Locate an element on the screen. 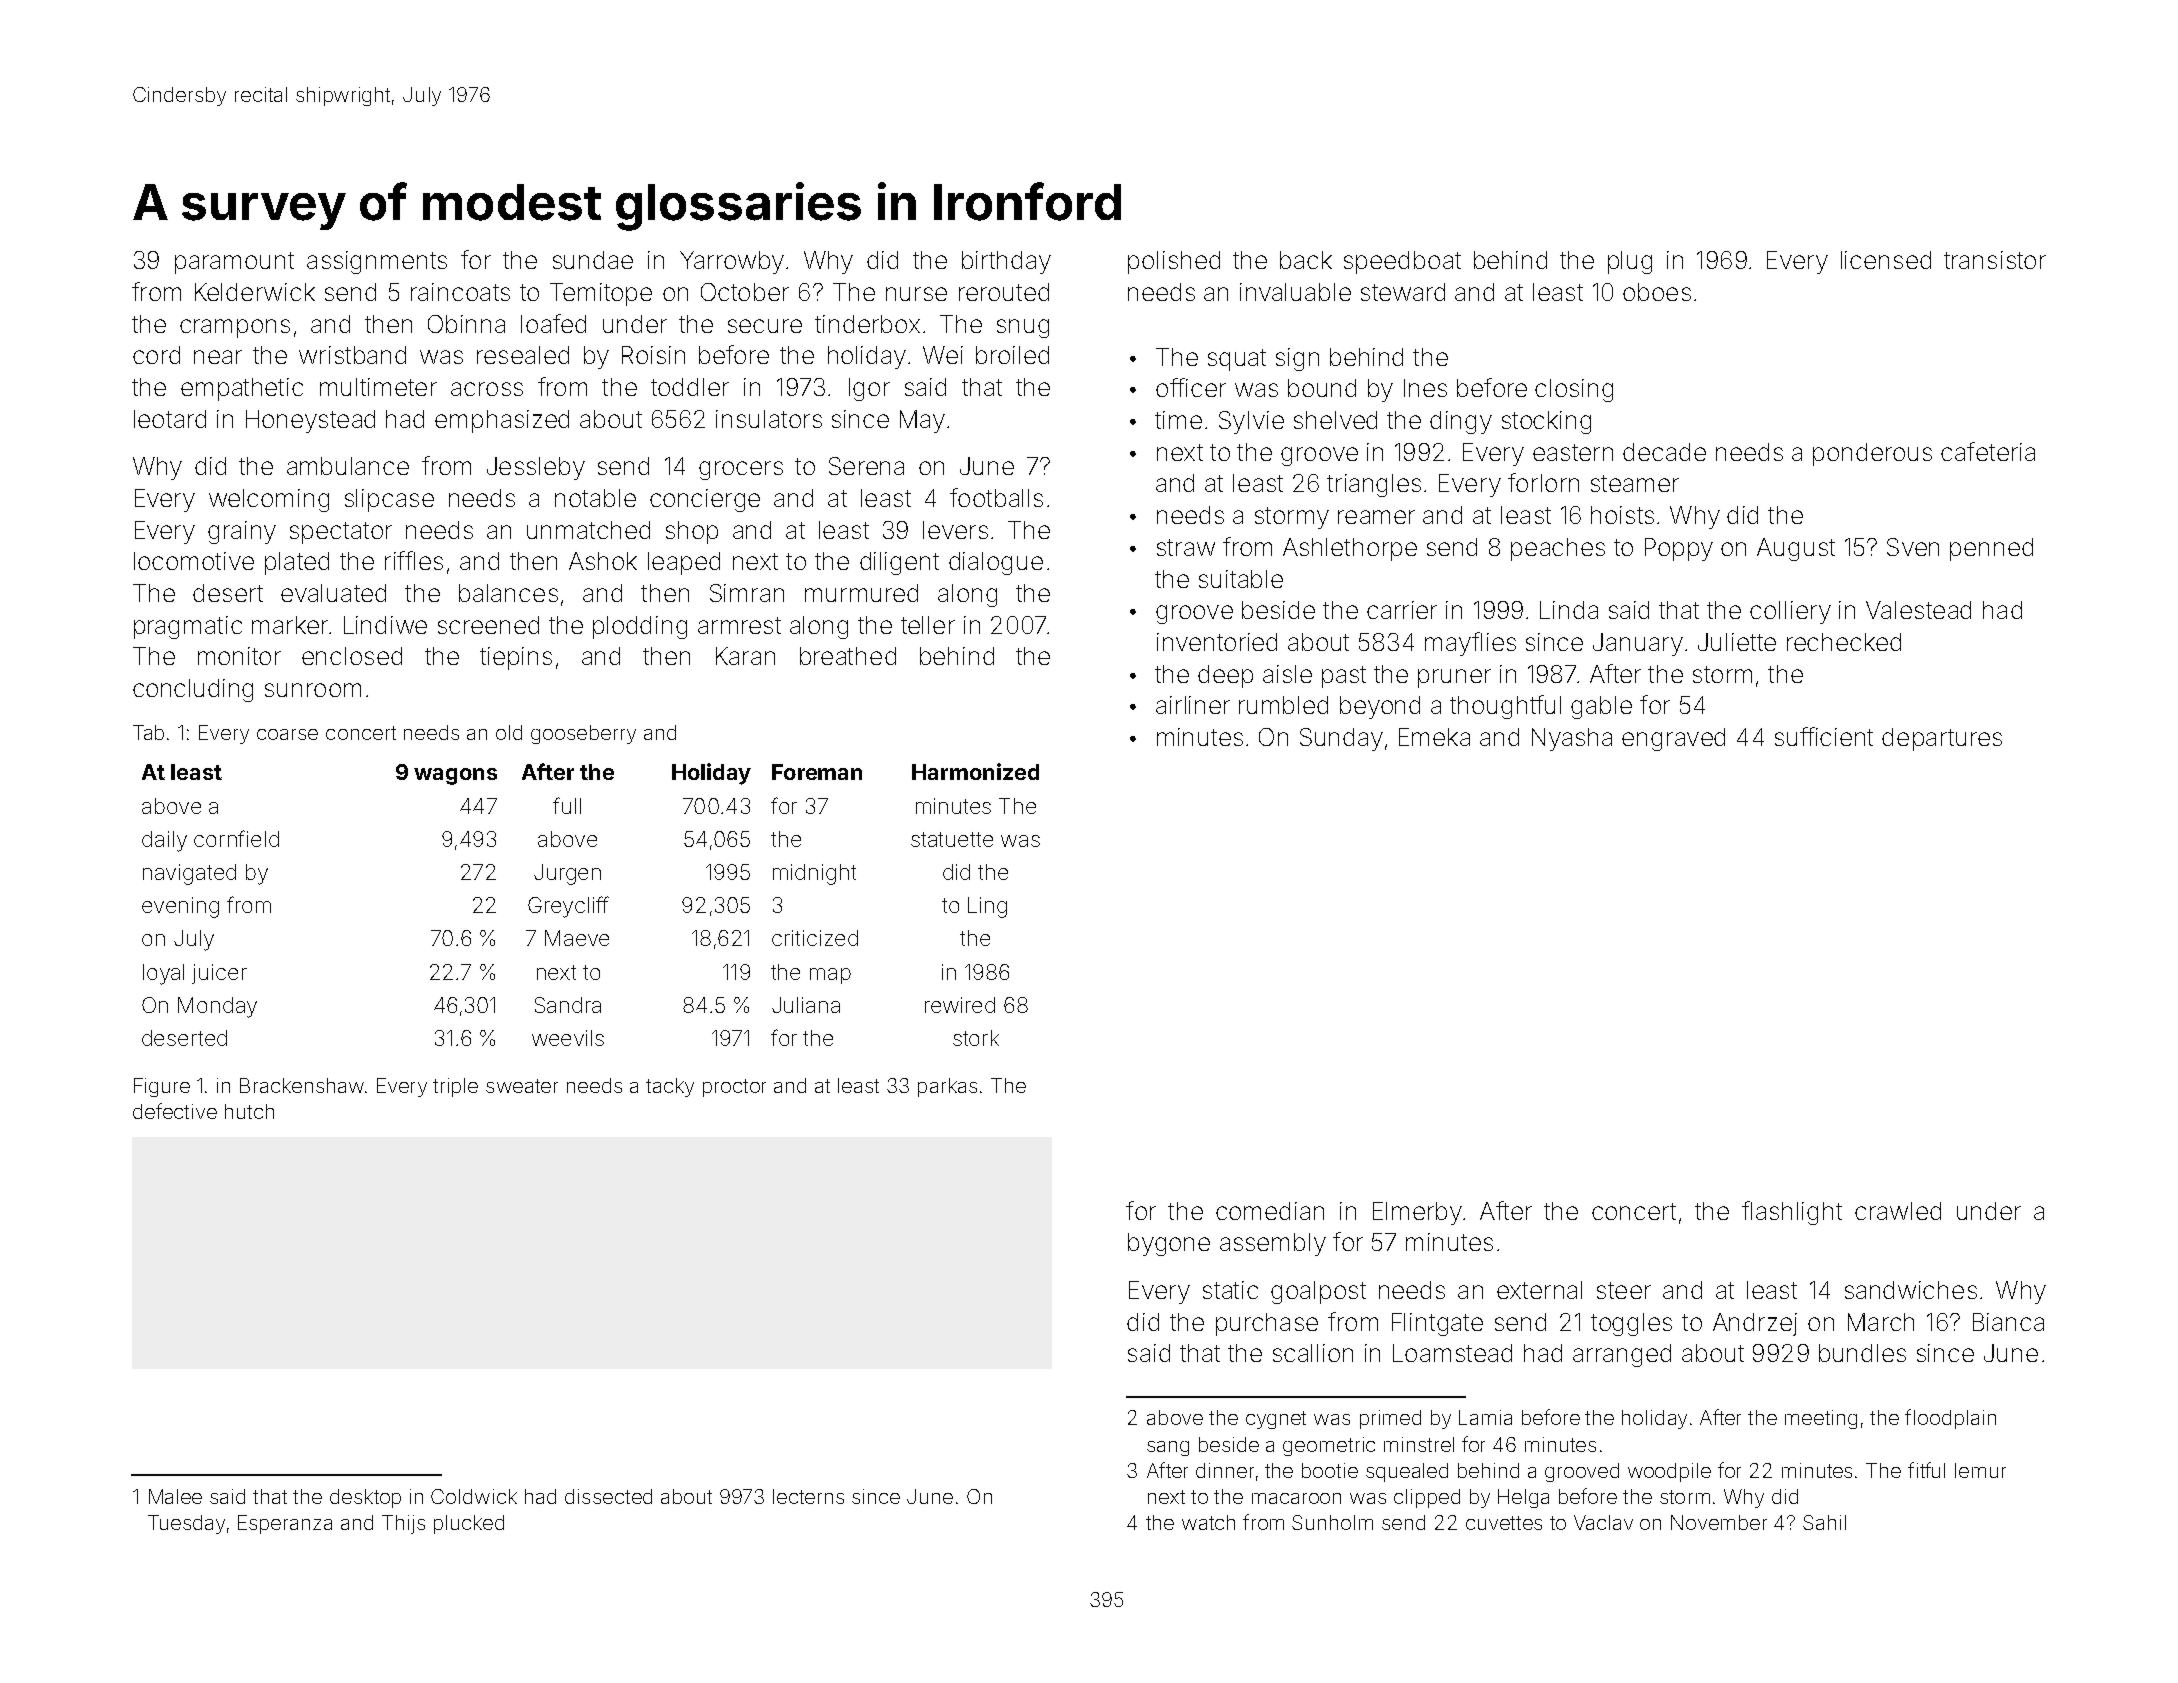 The image size is (2178, 1683). ponderous is located at coordinates (1872, 454).
